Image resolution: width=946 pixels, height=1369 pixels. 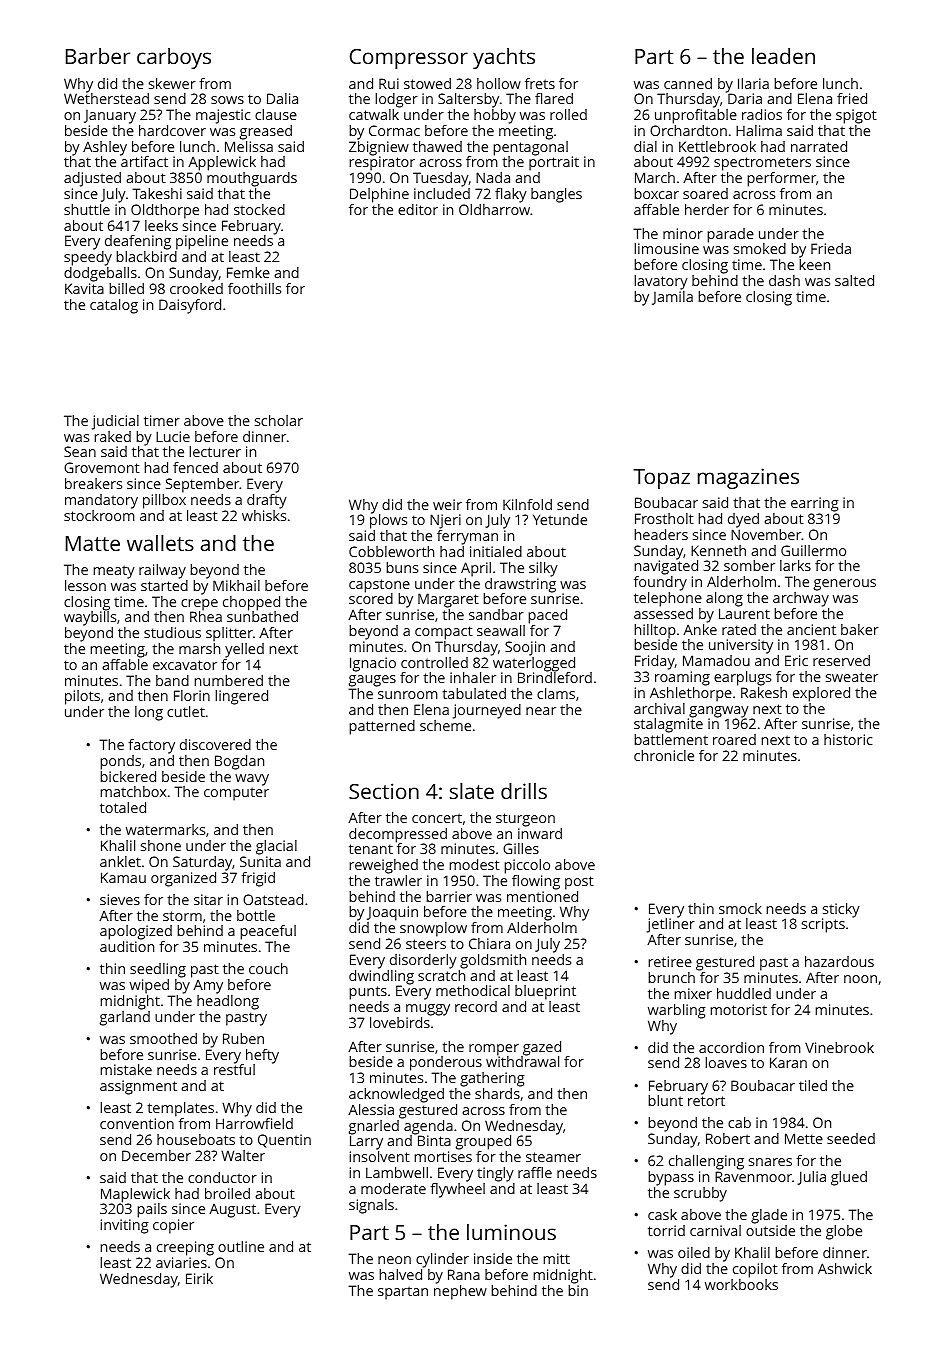 What do you see at coordinates (815, 504) in the document?
I see `earring` at bounding box center [815, 504].
